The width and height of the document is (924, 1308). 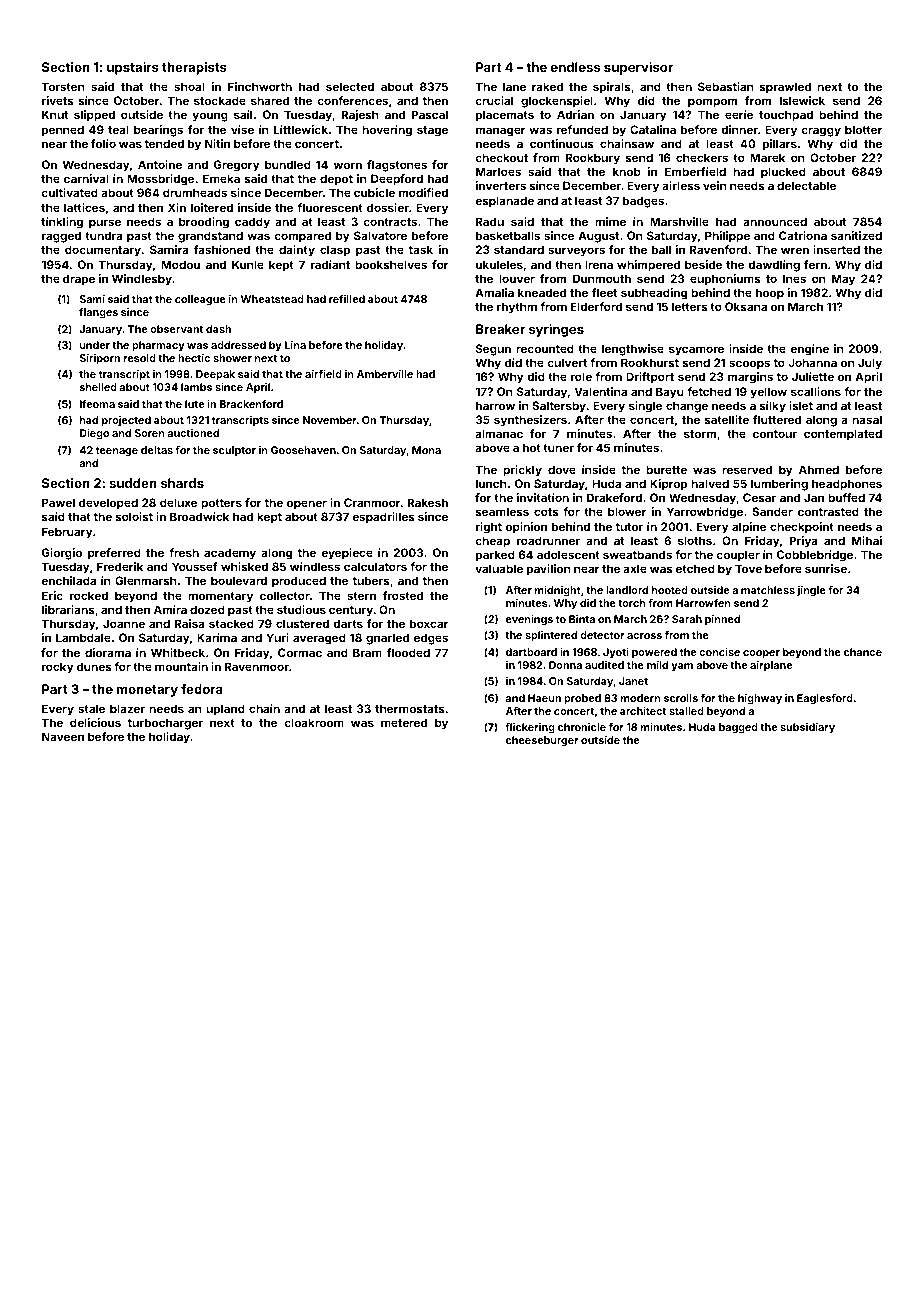 What do you see at coordinates (194, 404) in the document?
I see `lute` at bounding box center [194, 404].
